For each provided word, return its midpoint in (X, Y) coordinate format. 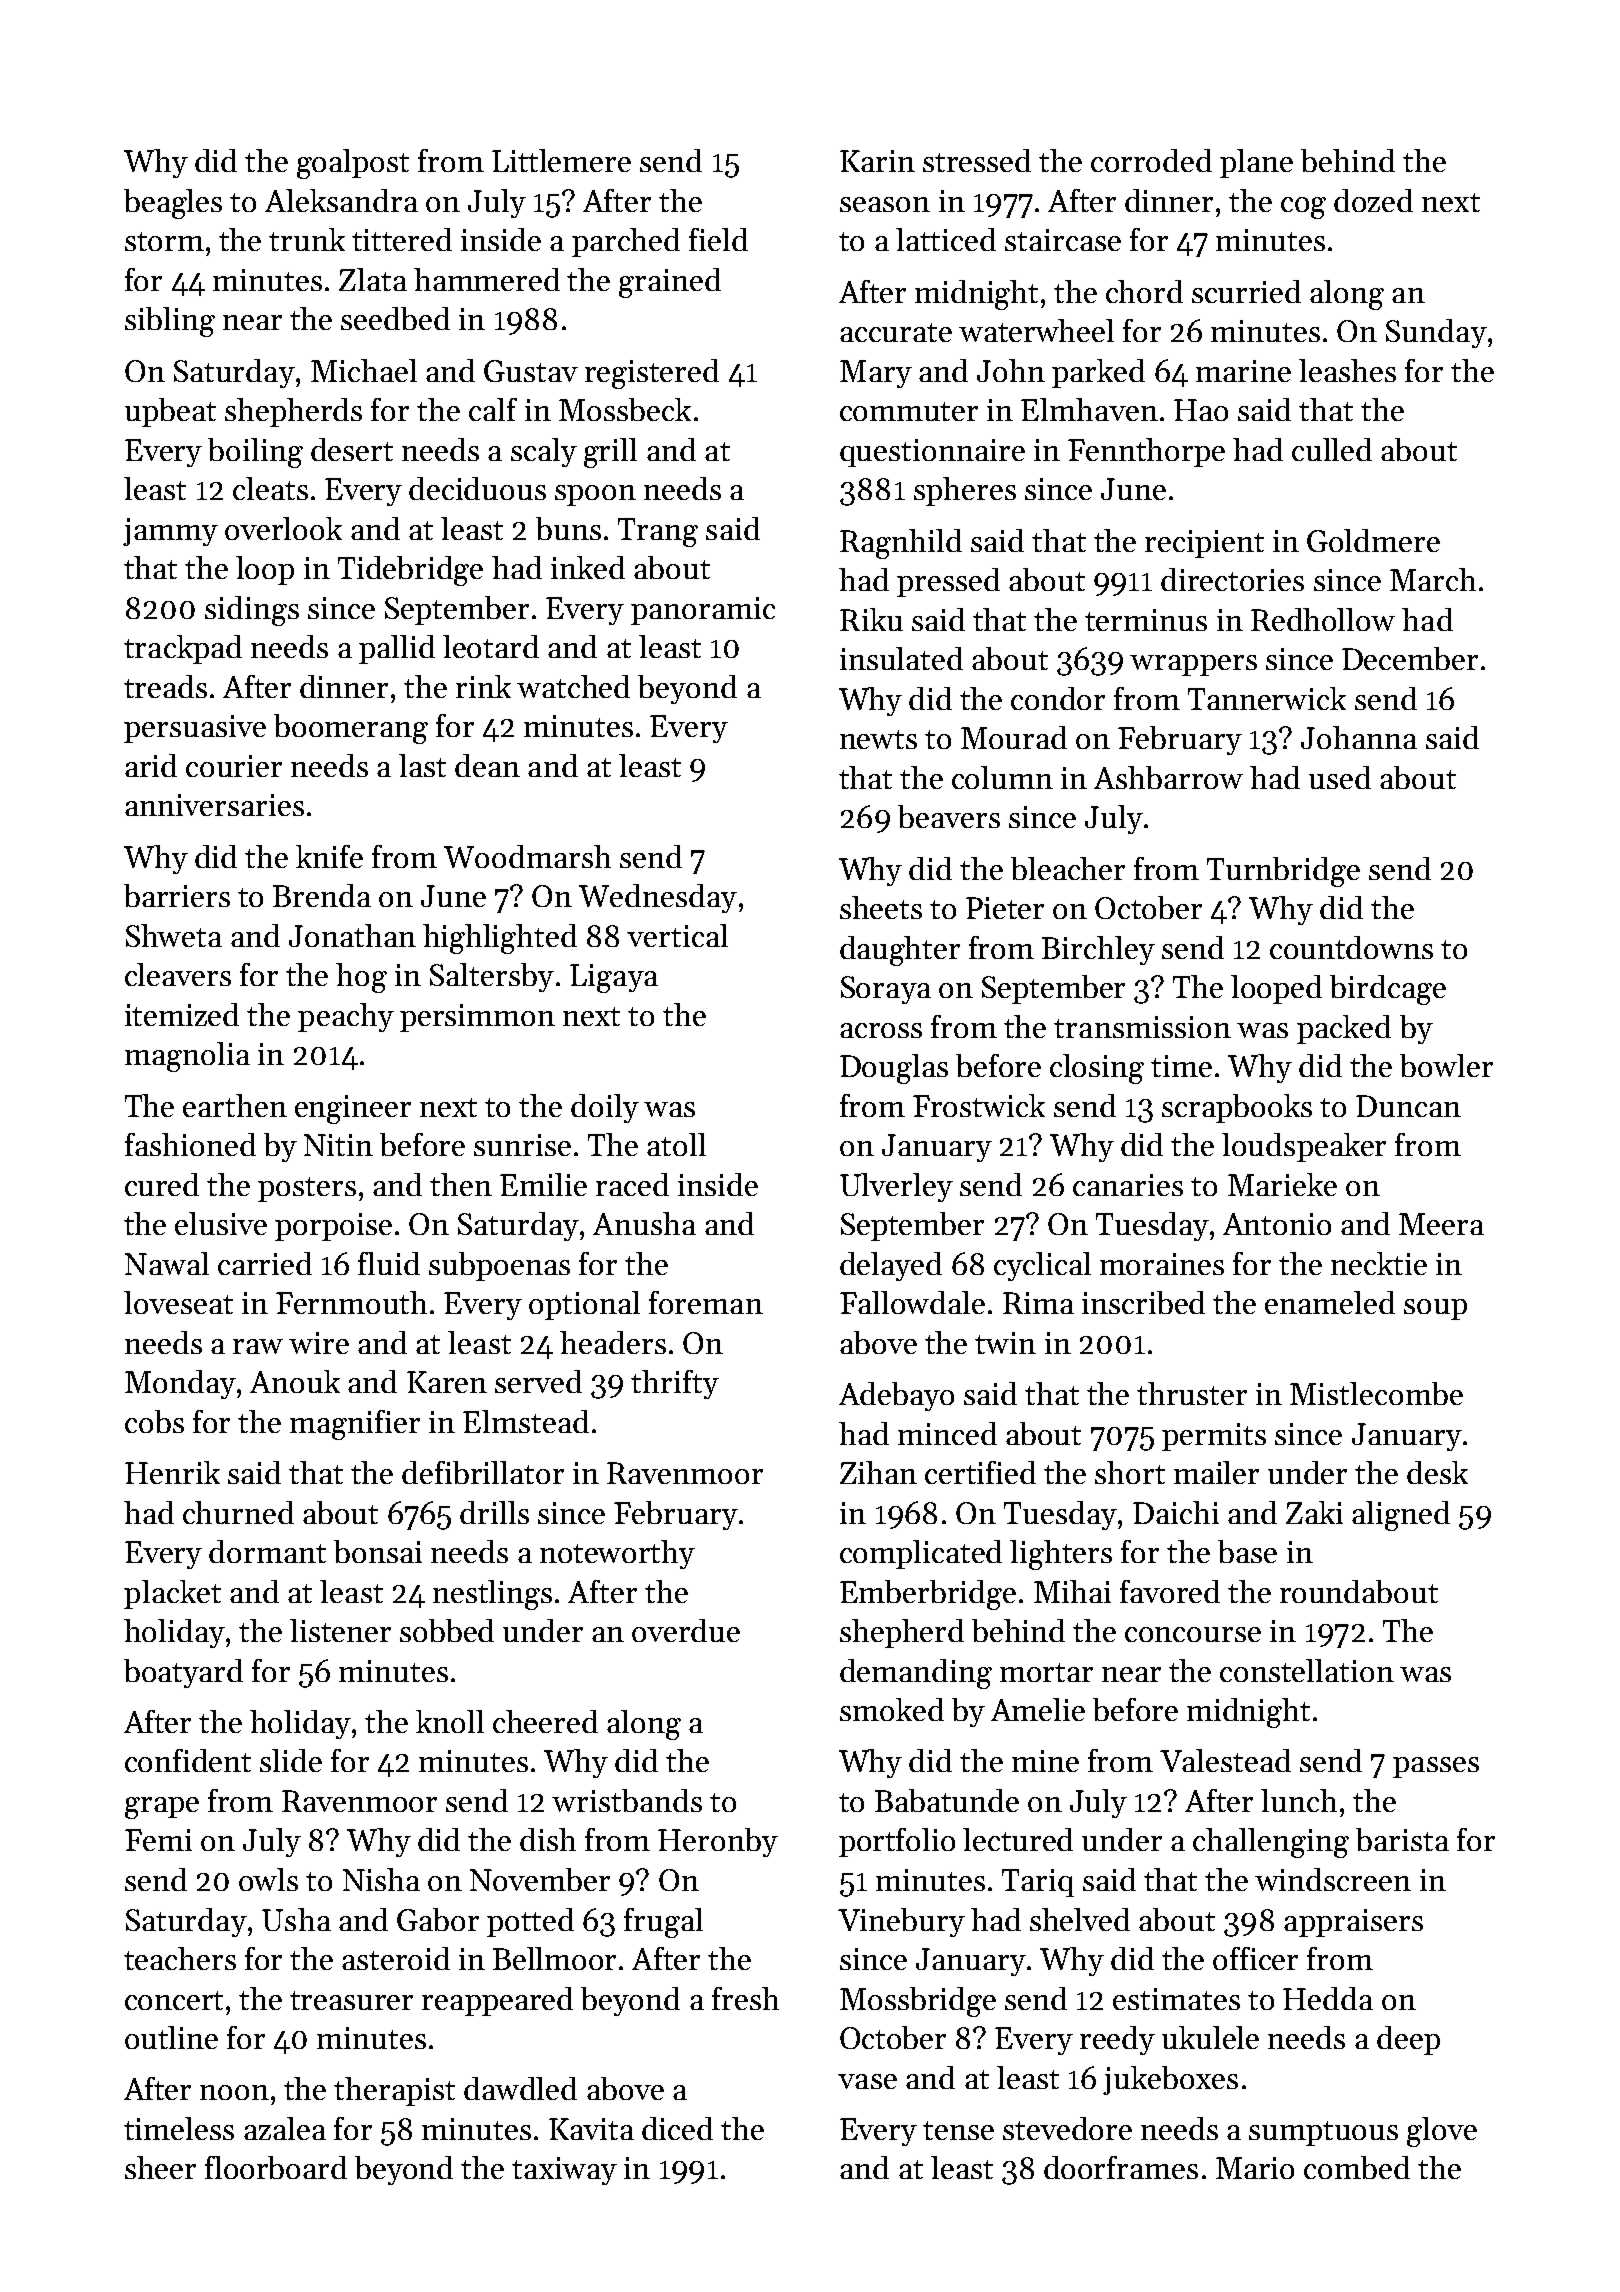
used (1340, 777)
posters (307, 1189)
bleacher (1068, 868)
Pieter (1005, 908)
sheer (160, 2167)
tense (958, 2130)
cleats (270, 488)
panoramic (703, 611)
